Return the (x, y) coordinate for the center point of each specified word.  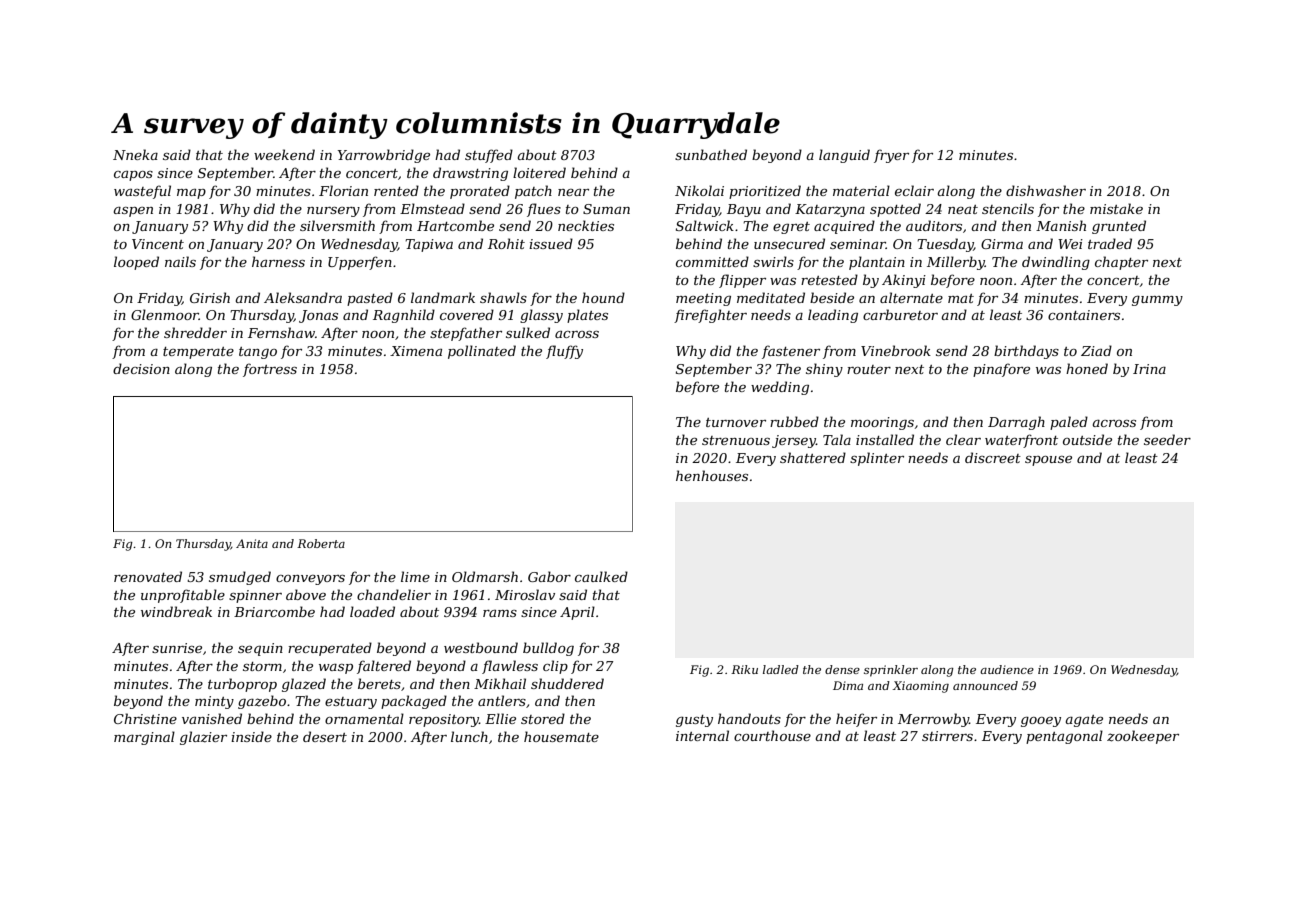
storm (262, 666)
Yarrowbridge (384, 156)
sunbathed (711, 154)
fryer (891, 156)
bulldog (548, 649)
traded (1110, 243)
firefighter (710, 316)
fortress (270, 370)
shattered (813, 457)
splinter (877, 459)
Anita (252, 543)
